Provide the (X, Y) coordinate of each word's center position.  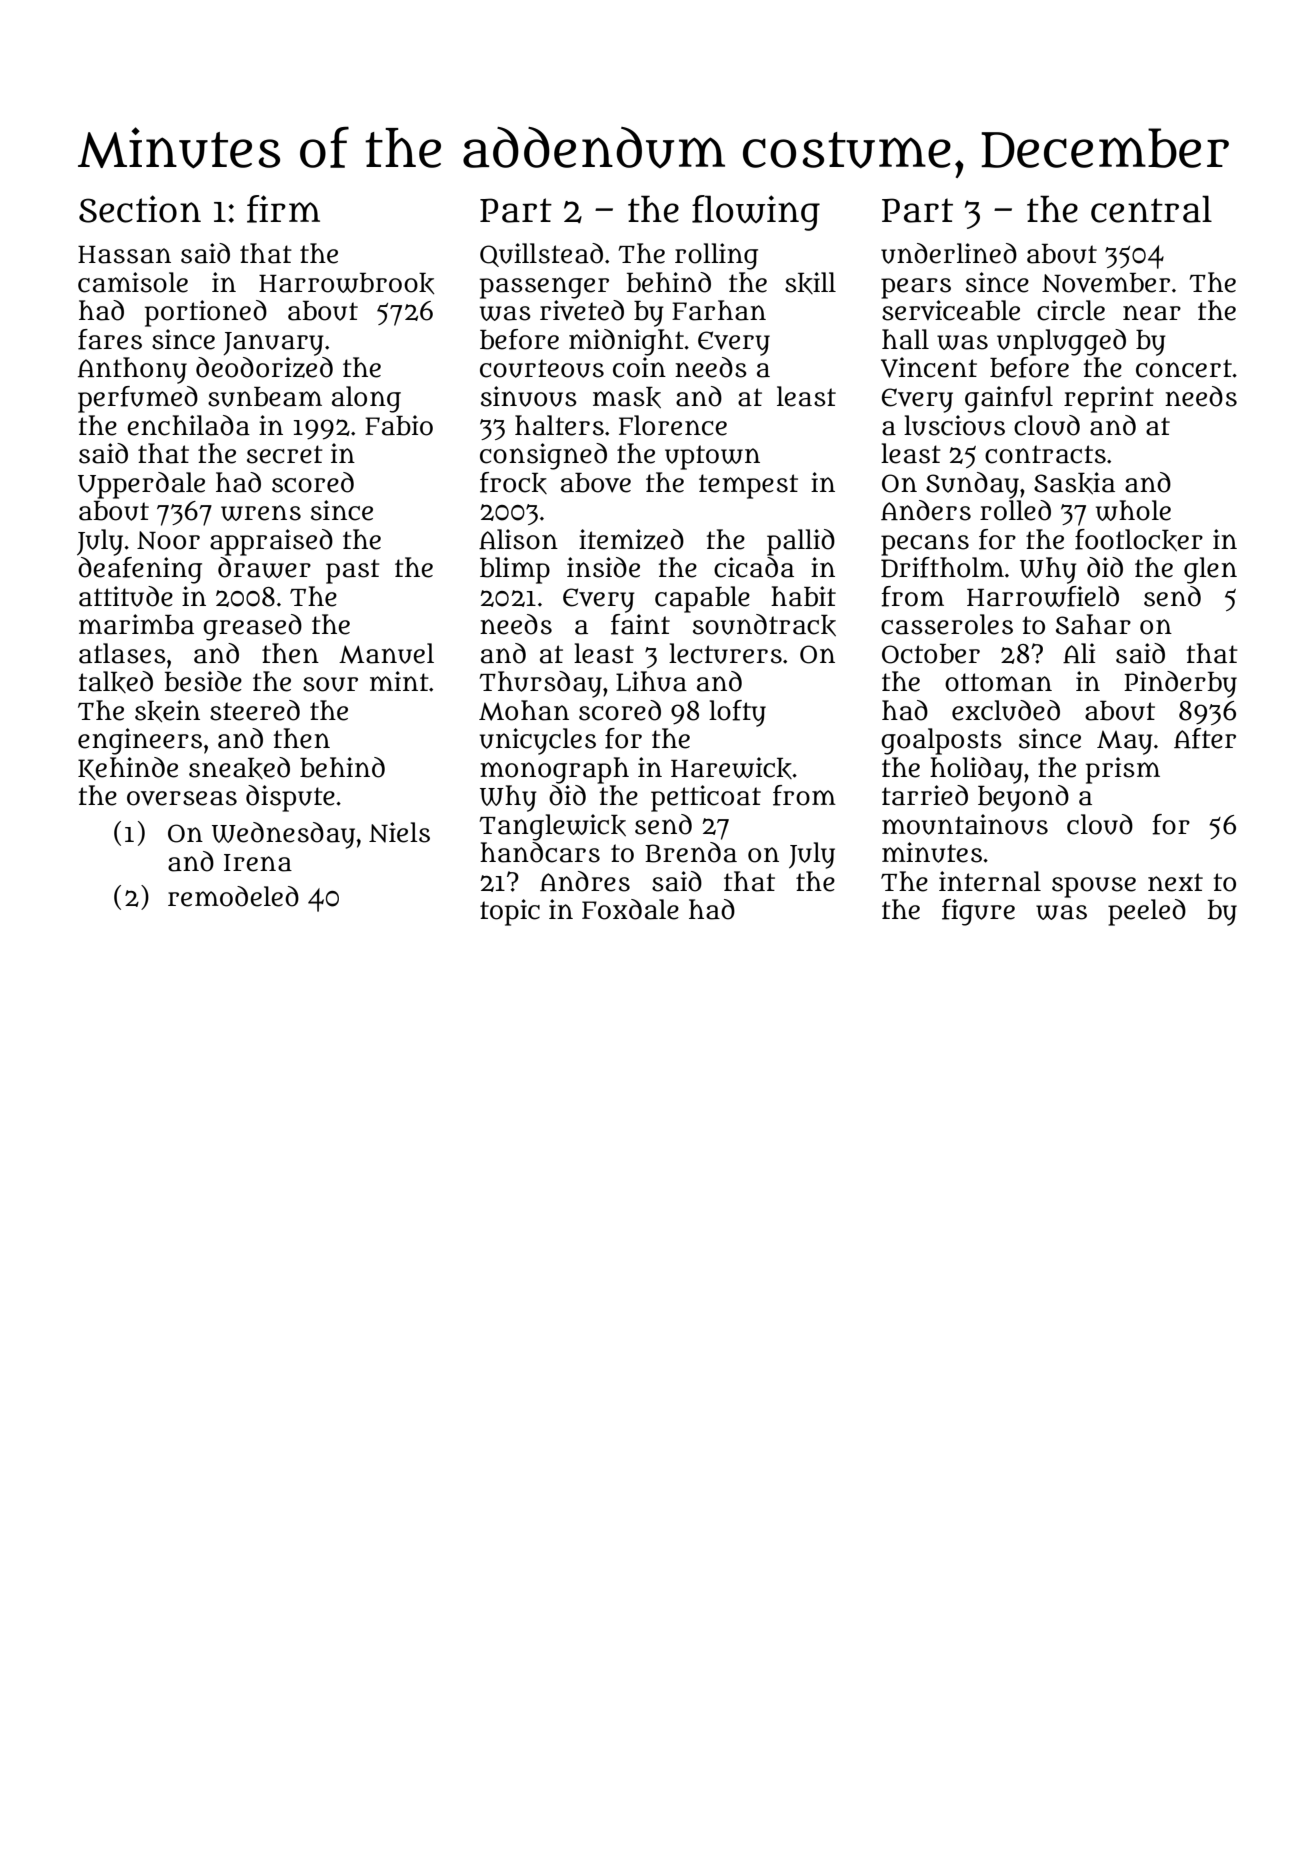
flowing (756, 213)
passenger (544, 288)
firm (283, 209)
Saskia (1074, 483)
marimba (136, 624)
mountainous (965, 824)
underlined (949, 253)
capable (702, 599)
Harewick (731, 768)
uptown (712, 457)
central (1151, 209)
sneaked (239, 768)
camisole (133, 282)
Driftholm (942, 567)
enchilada (188, 425)
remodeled (233, 896)
